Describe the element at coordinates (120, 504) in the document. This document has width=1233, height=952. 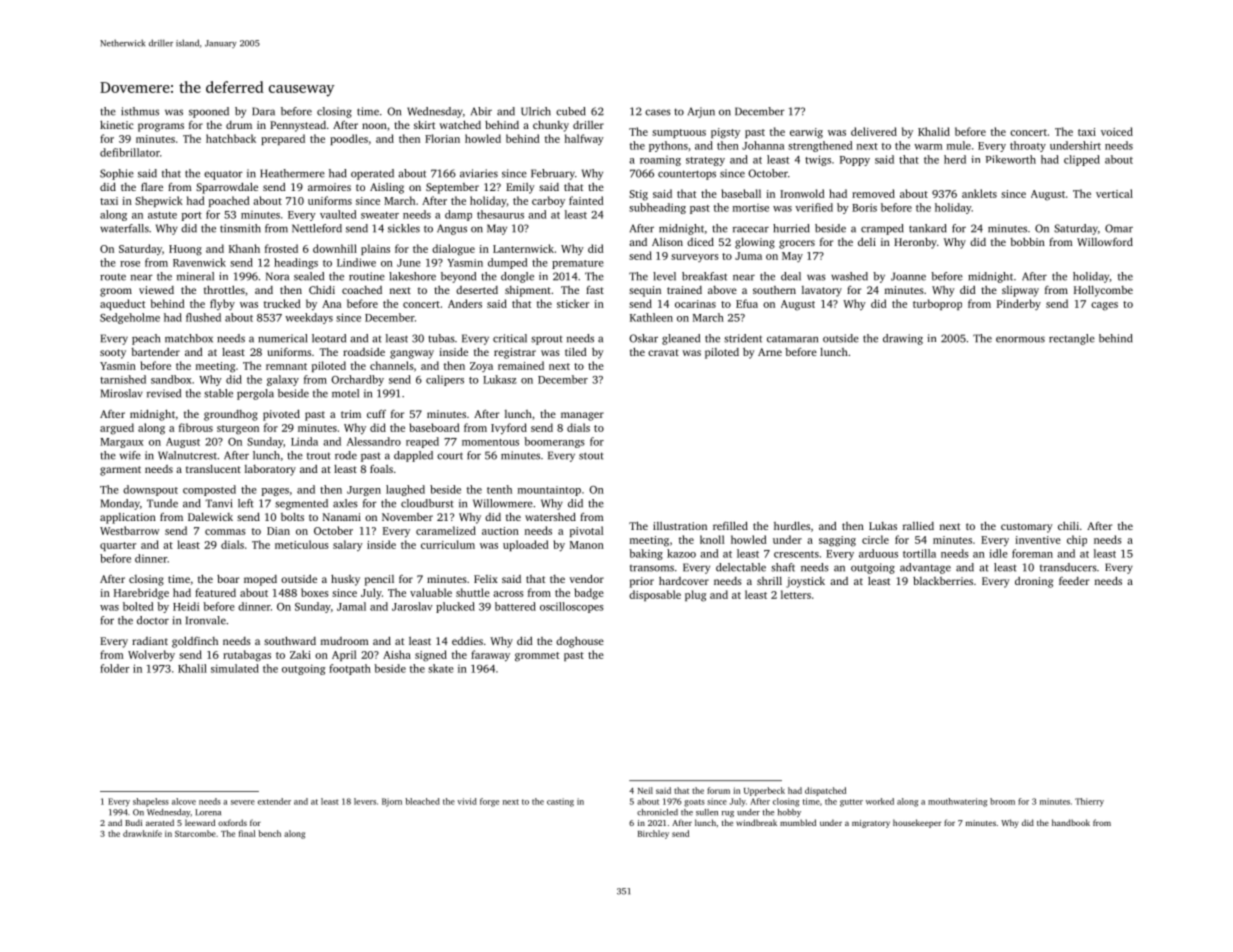
I see `Monday` at that location.
